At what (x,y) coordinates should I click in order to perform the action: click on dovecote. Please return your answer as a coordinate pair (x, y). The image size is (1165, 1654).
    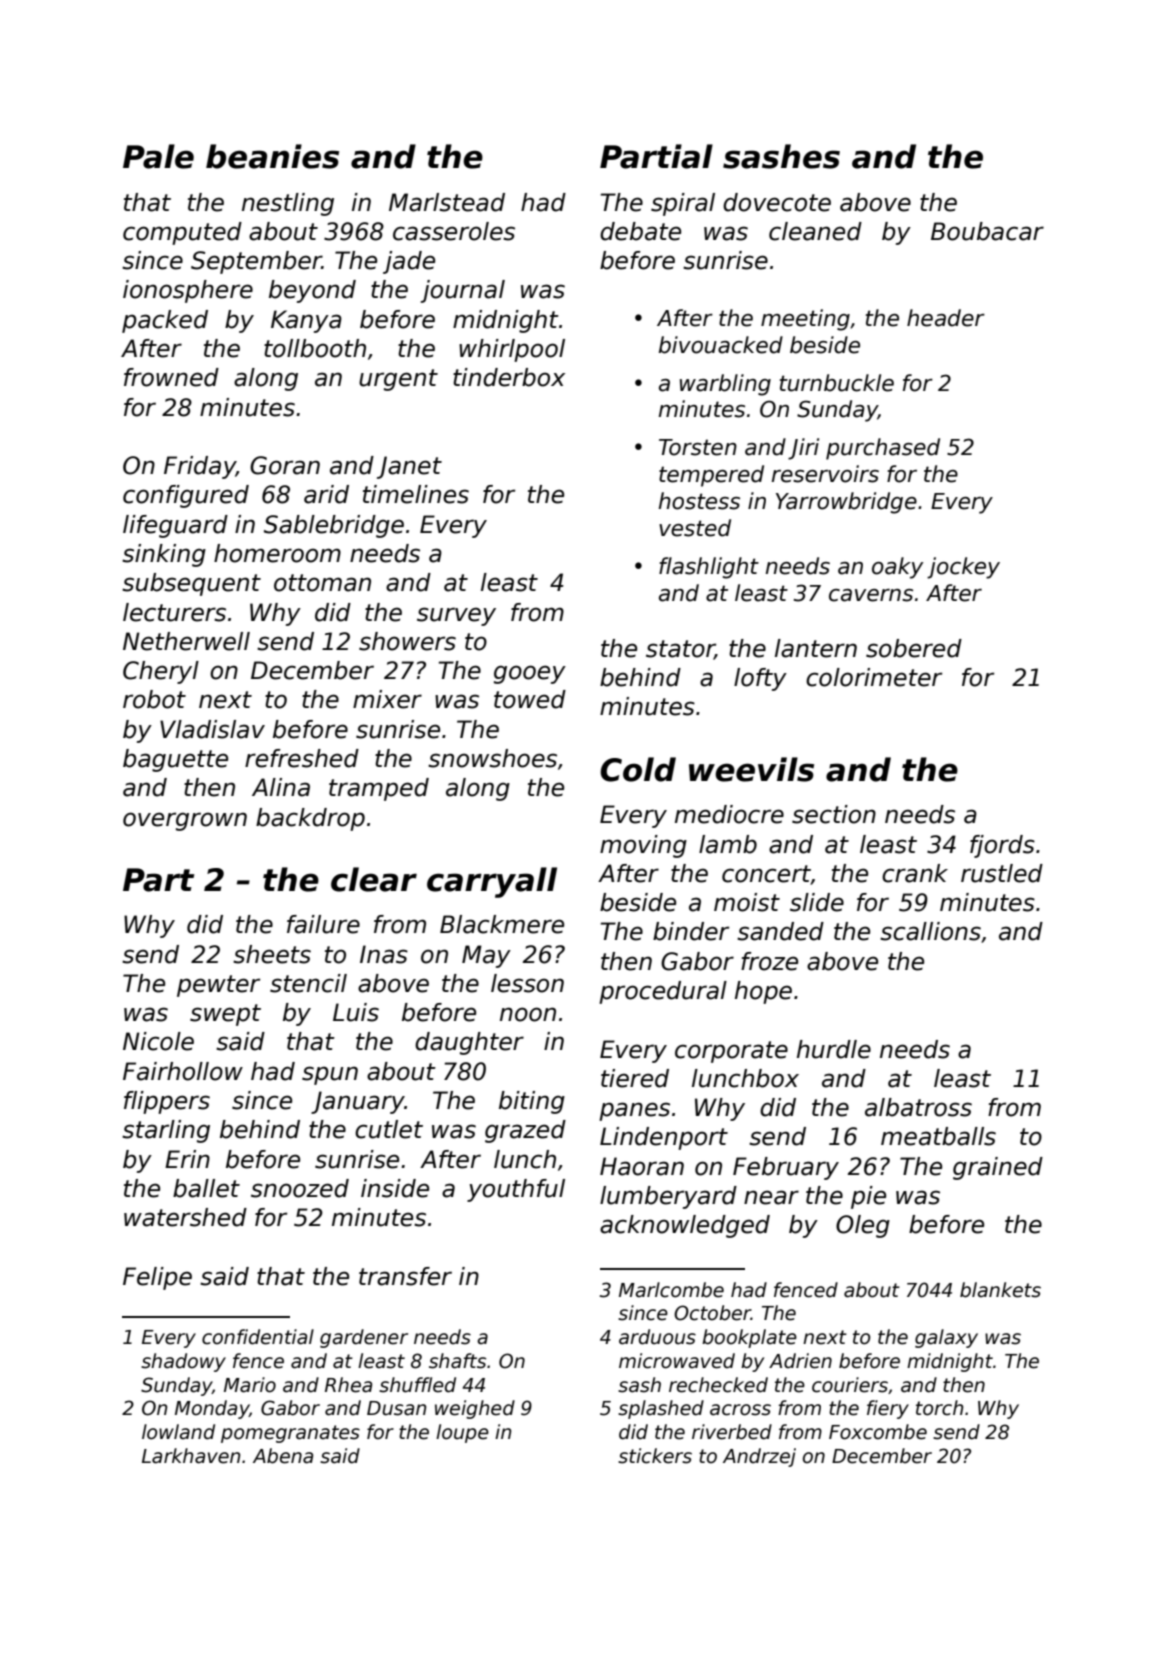
    Looking at the image, I should click on (777, 202).
